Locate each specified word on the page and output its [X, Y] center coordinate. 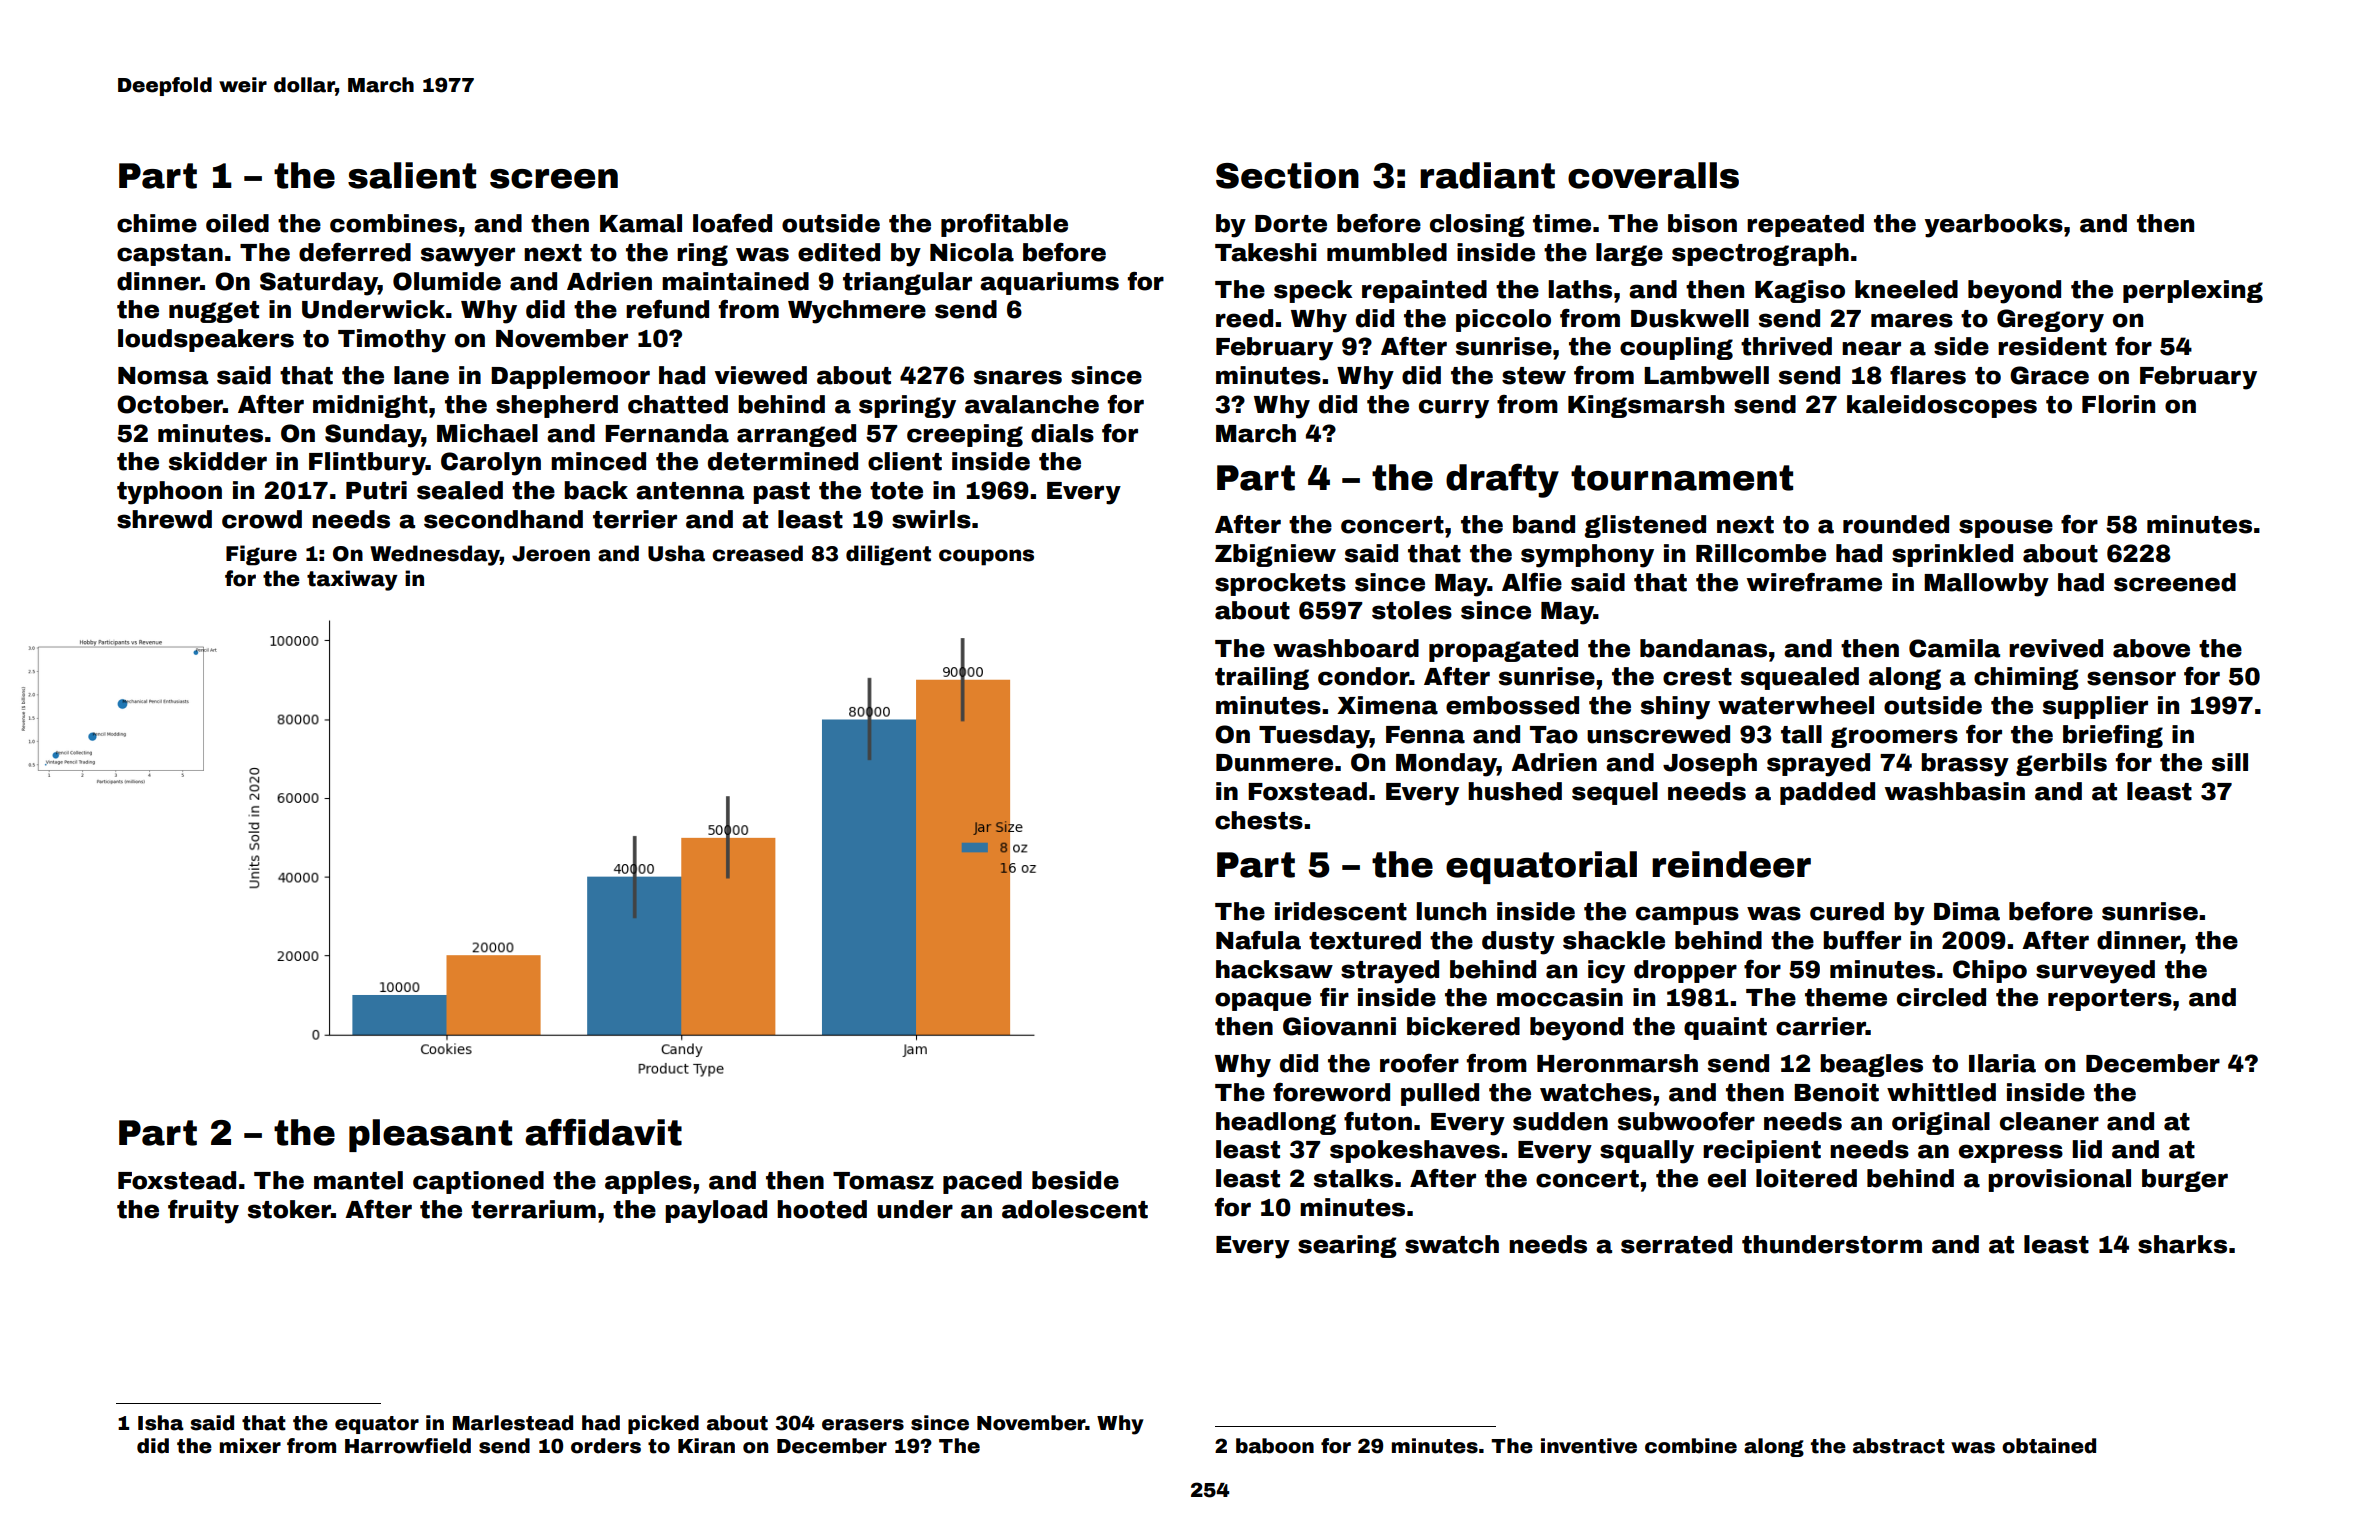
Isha [161, 1423]
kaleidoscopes [1942, 406]
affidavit [603, 1132]
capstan [170, 255]
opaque [1263, 1001]
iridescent [1341, 911]
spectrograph [1760, 254]
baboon [1275, 1446]
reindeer [1731, 864]
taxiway [352, 580]
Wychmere [857, 312]
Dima [1967, 911]
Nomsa [163, 376]
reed [1244, 318]
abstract [1899, 1446]
